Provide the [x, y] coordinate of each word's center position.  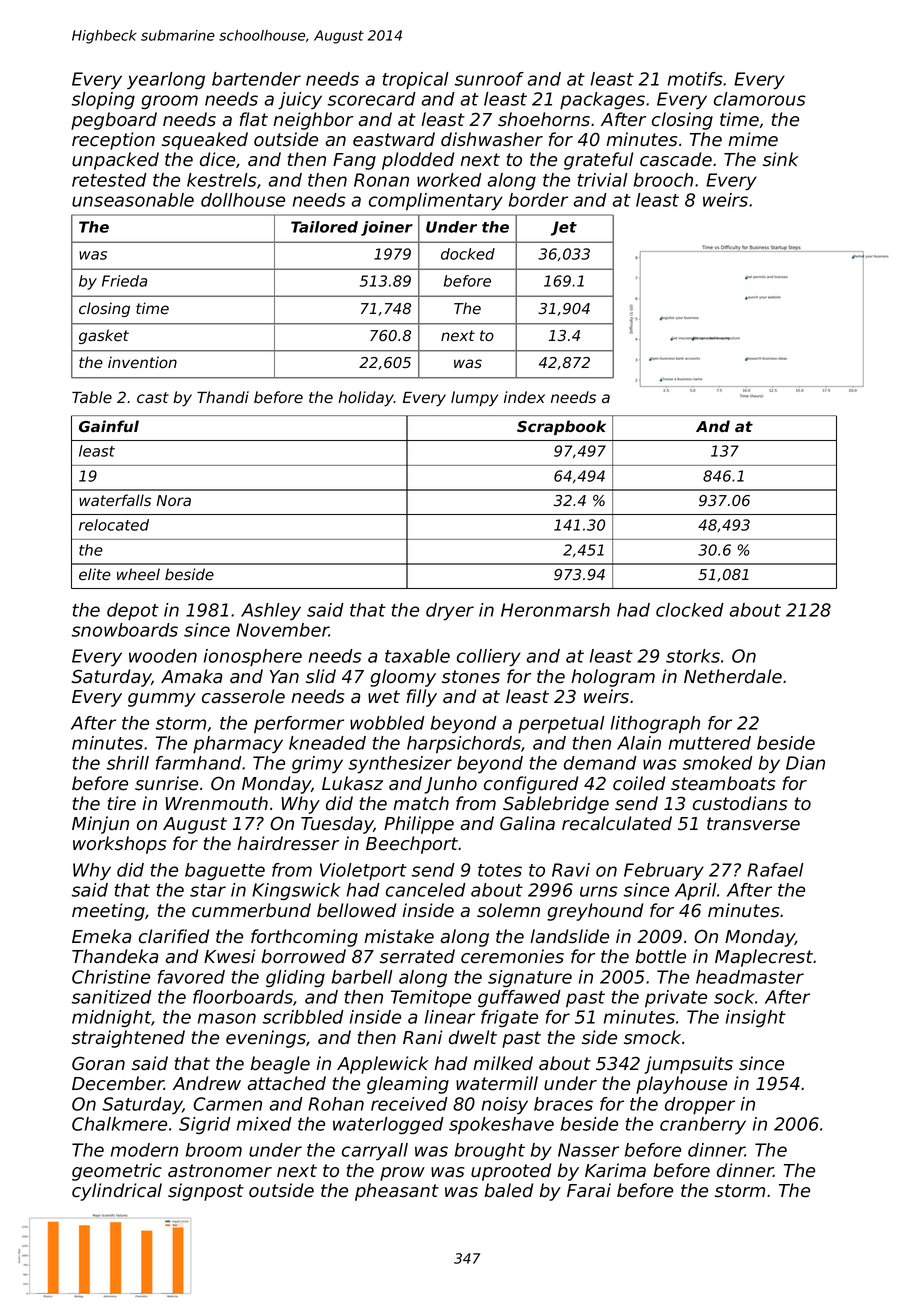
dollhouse [243, 200]
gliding [295, 978]
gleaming [408, 1085]
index [524, 397]
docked [468, 254]
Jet [564, 228]
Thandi [223, 397]
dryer [450, 612]
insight [756, 1018]
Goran [98, 1064]
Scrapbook [561, 427]
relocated [114, 525]
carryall [375, 1151]
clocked [690, 610]
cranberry [703, 1125]
